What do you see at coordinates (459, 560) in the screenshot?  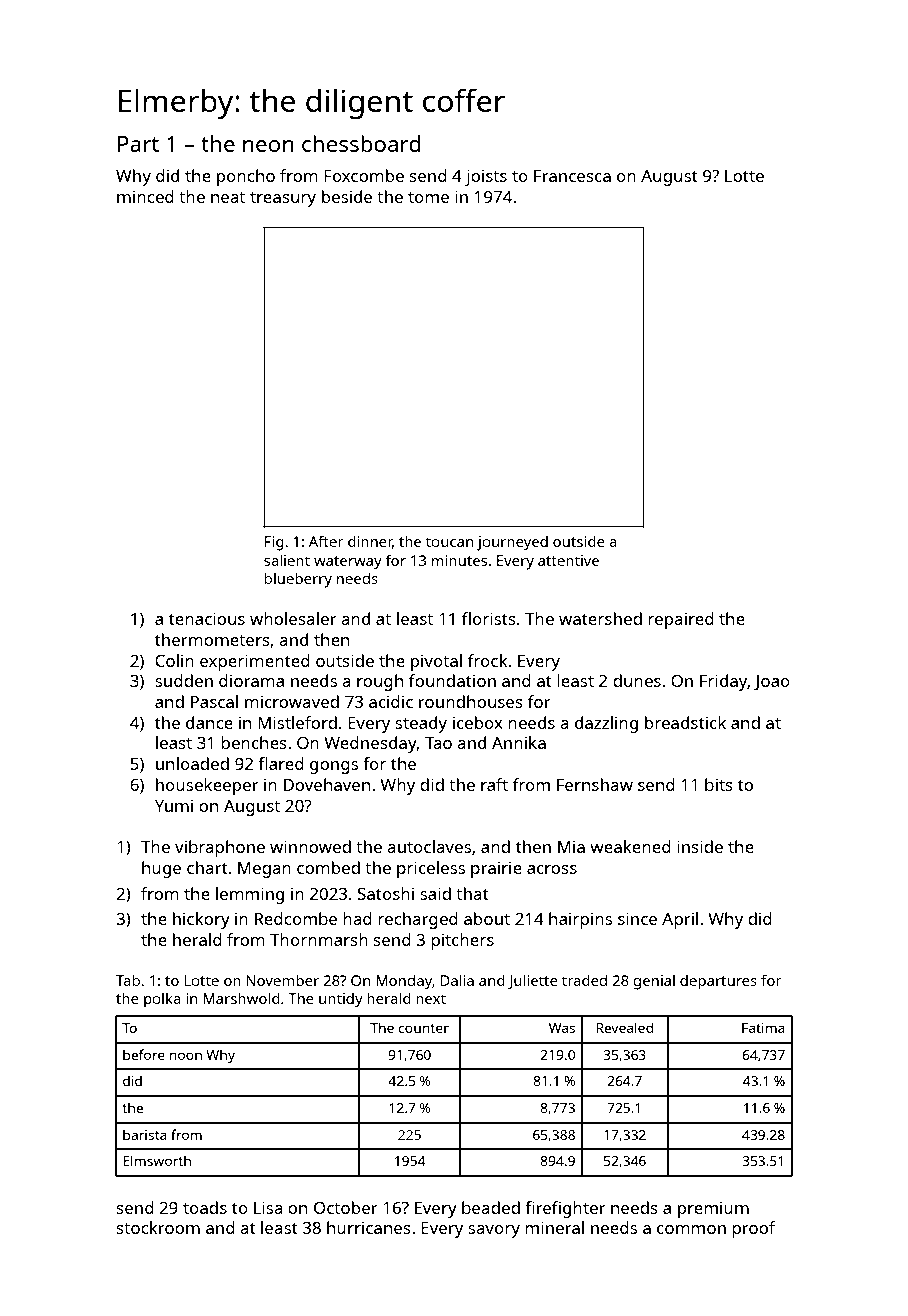 I see `minutes` at bounding box center [459, 560].
